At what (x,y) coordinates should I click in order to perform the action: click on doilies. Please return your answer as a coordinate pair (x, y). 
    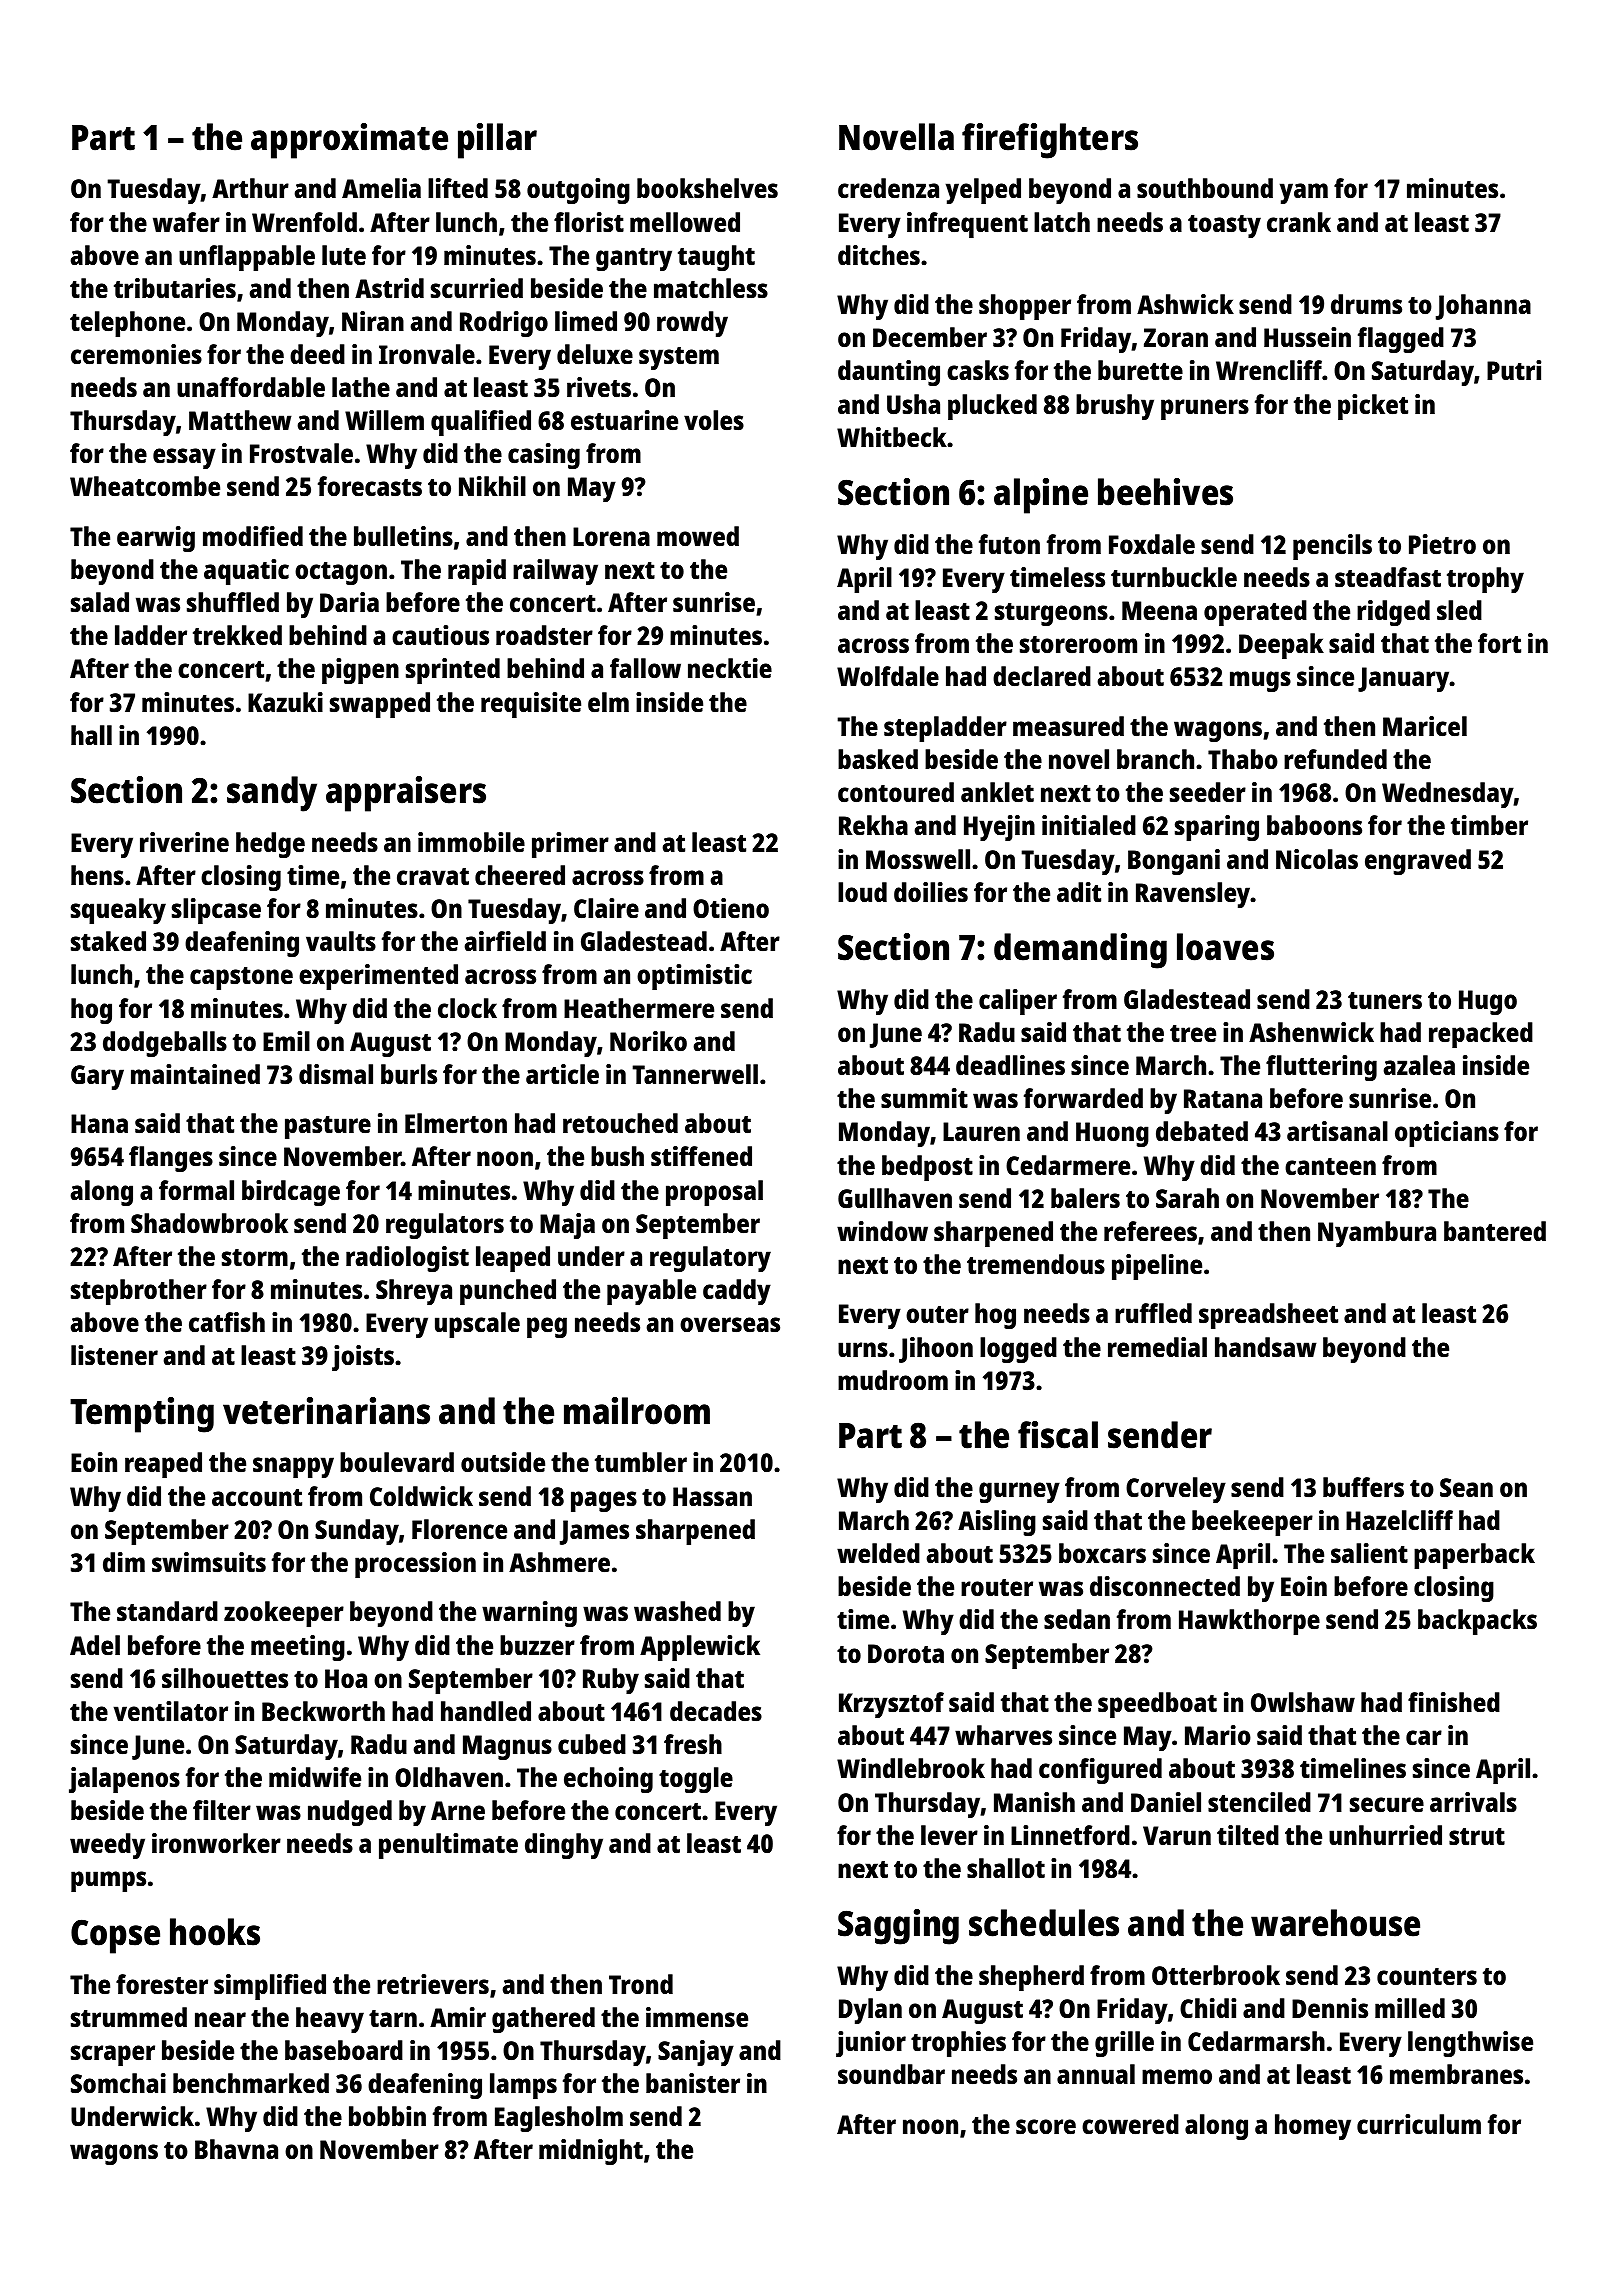
    Looking at the image, I should click on (931, 892).
